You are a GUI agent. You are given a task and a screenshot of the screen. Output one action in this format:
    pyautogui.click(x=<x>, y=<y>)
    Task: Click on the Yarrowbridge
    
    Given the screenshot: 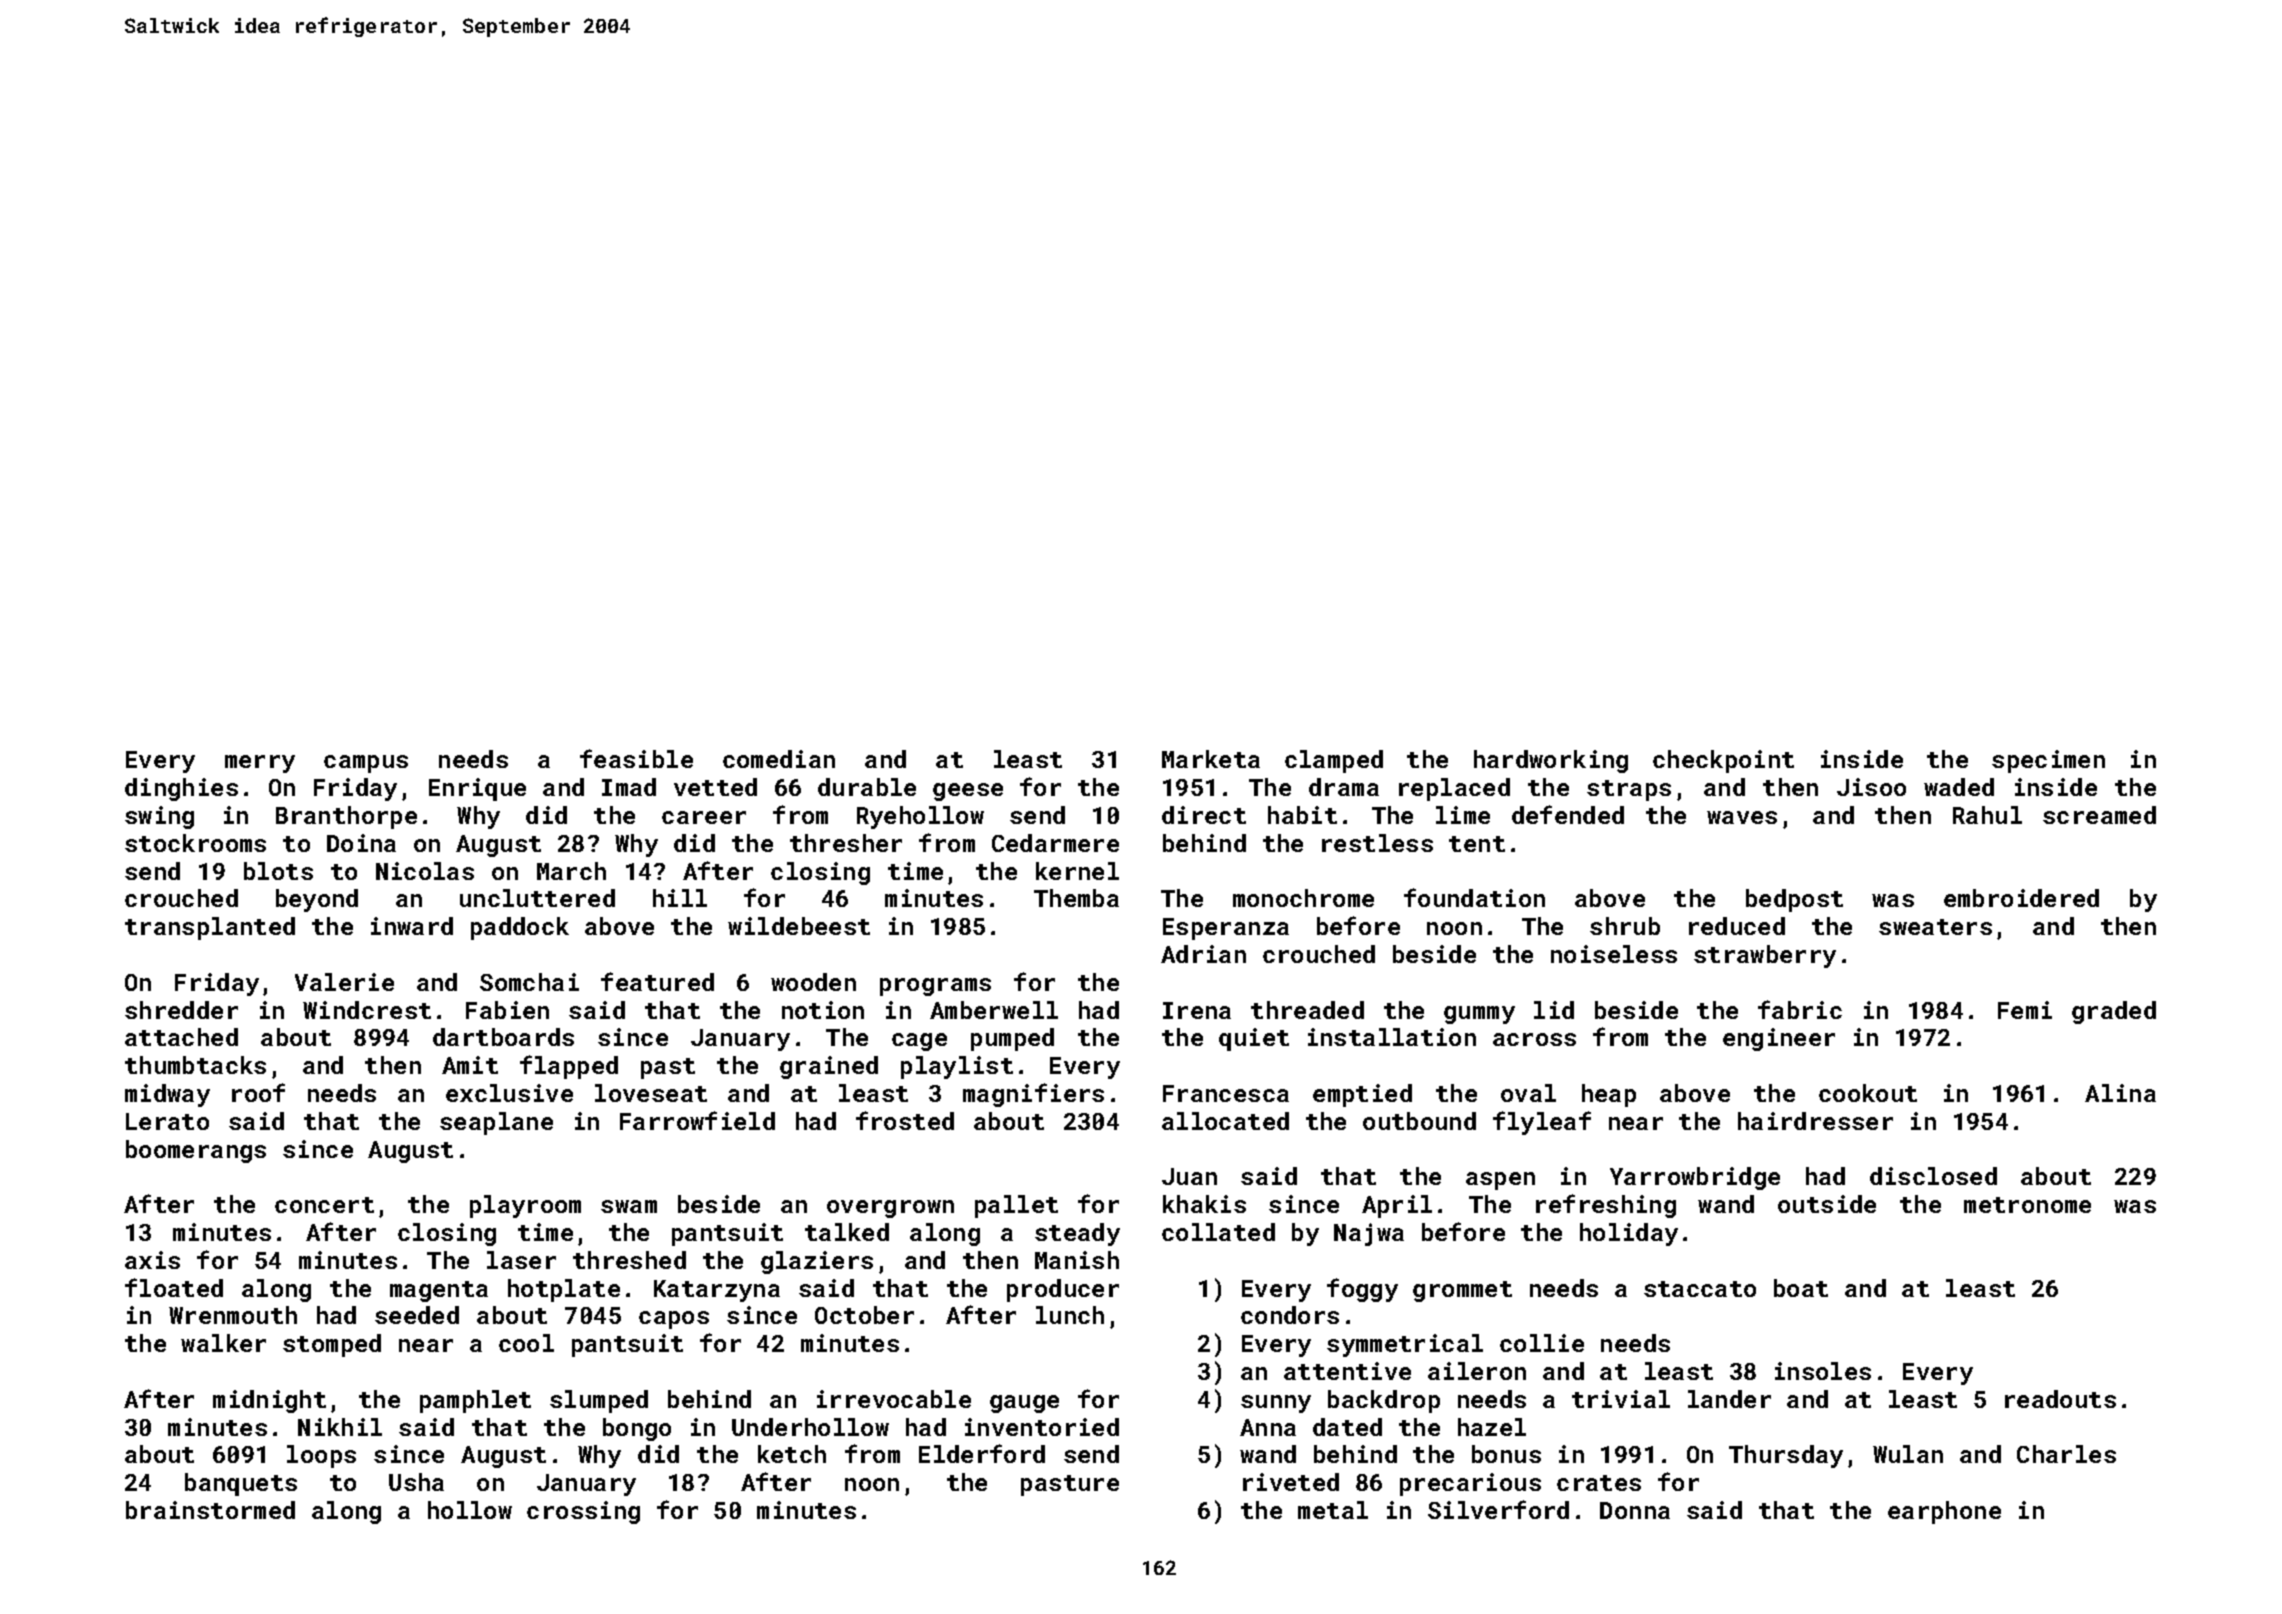 What is the action you would take?
    pyautogui.click(x=1695, y=1178)
